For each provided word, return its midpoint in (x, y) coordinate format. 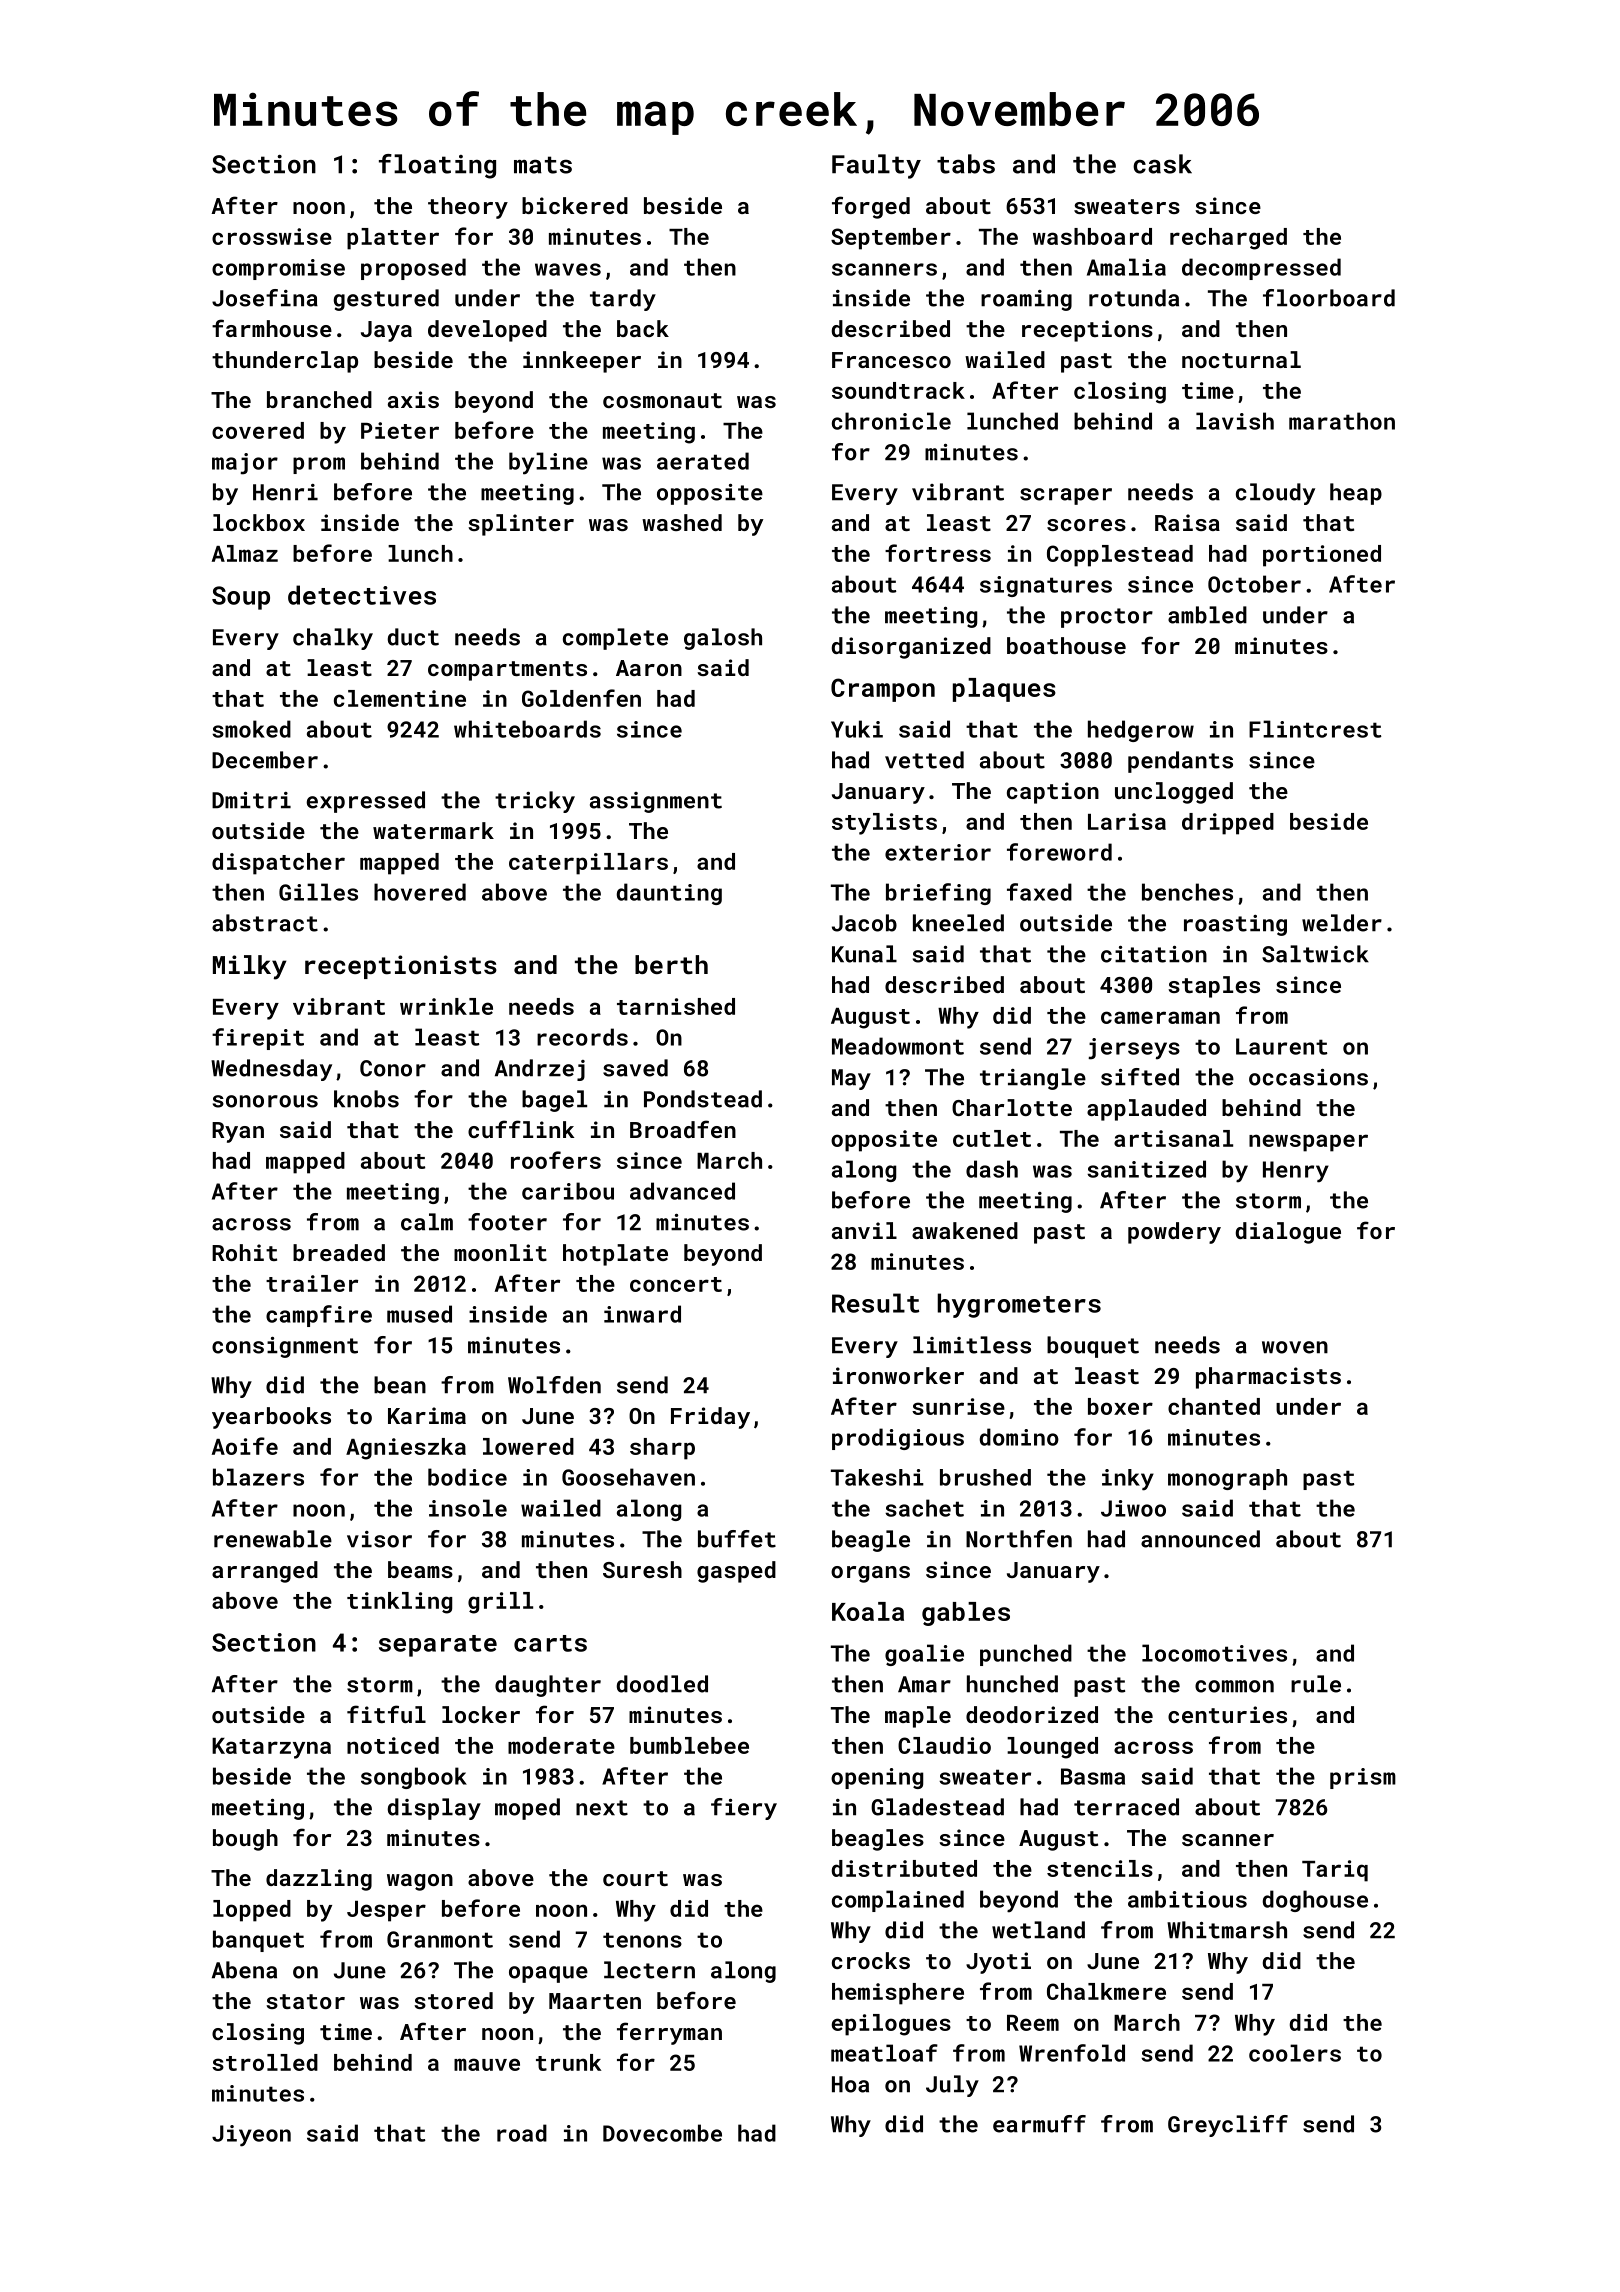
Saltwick (1315, 954)
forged (871, 207)
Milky (249, 967)
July (952, 2086)
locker (481, 1714)
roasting (1235, 925)
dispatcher (278, 864)
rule (1316, 1684)
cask (1162, 164)
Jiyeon (251, 2136)
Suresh (642, 1569)
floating (437, 166)
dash (992, 1169)
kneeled (958, 923)
